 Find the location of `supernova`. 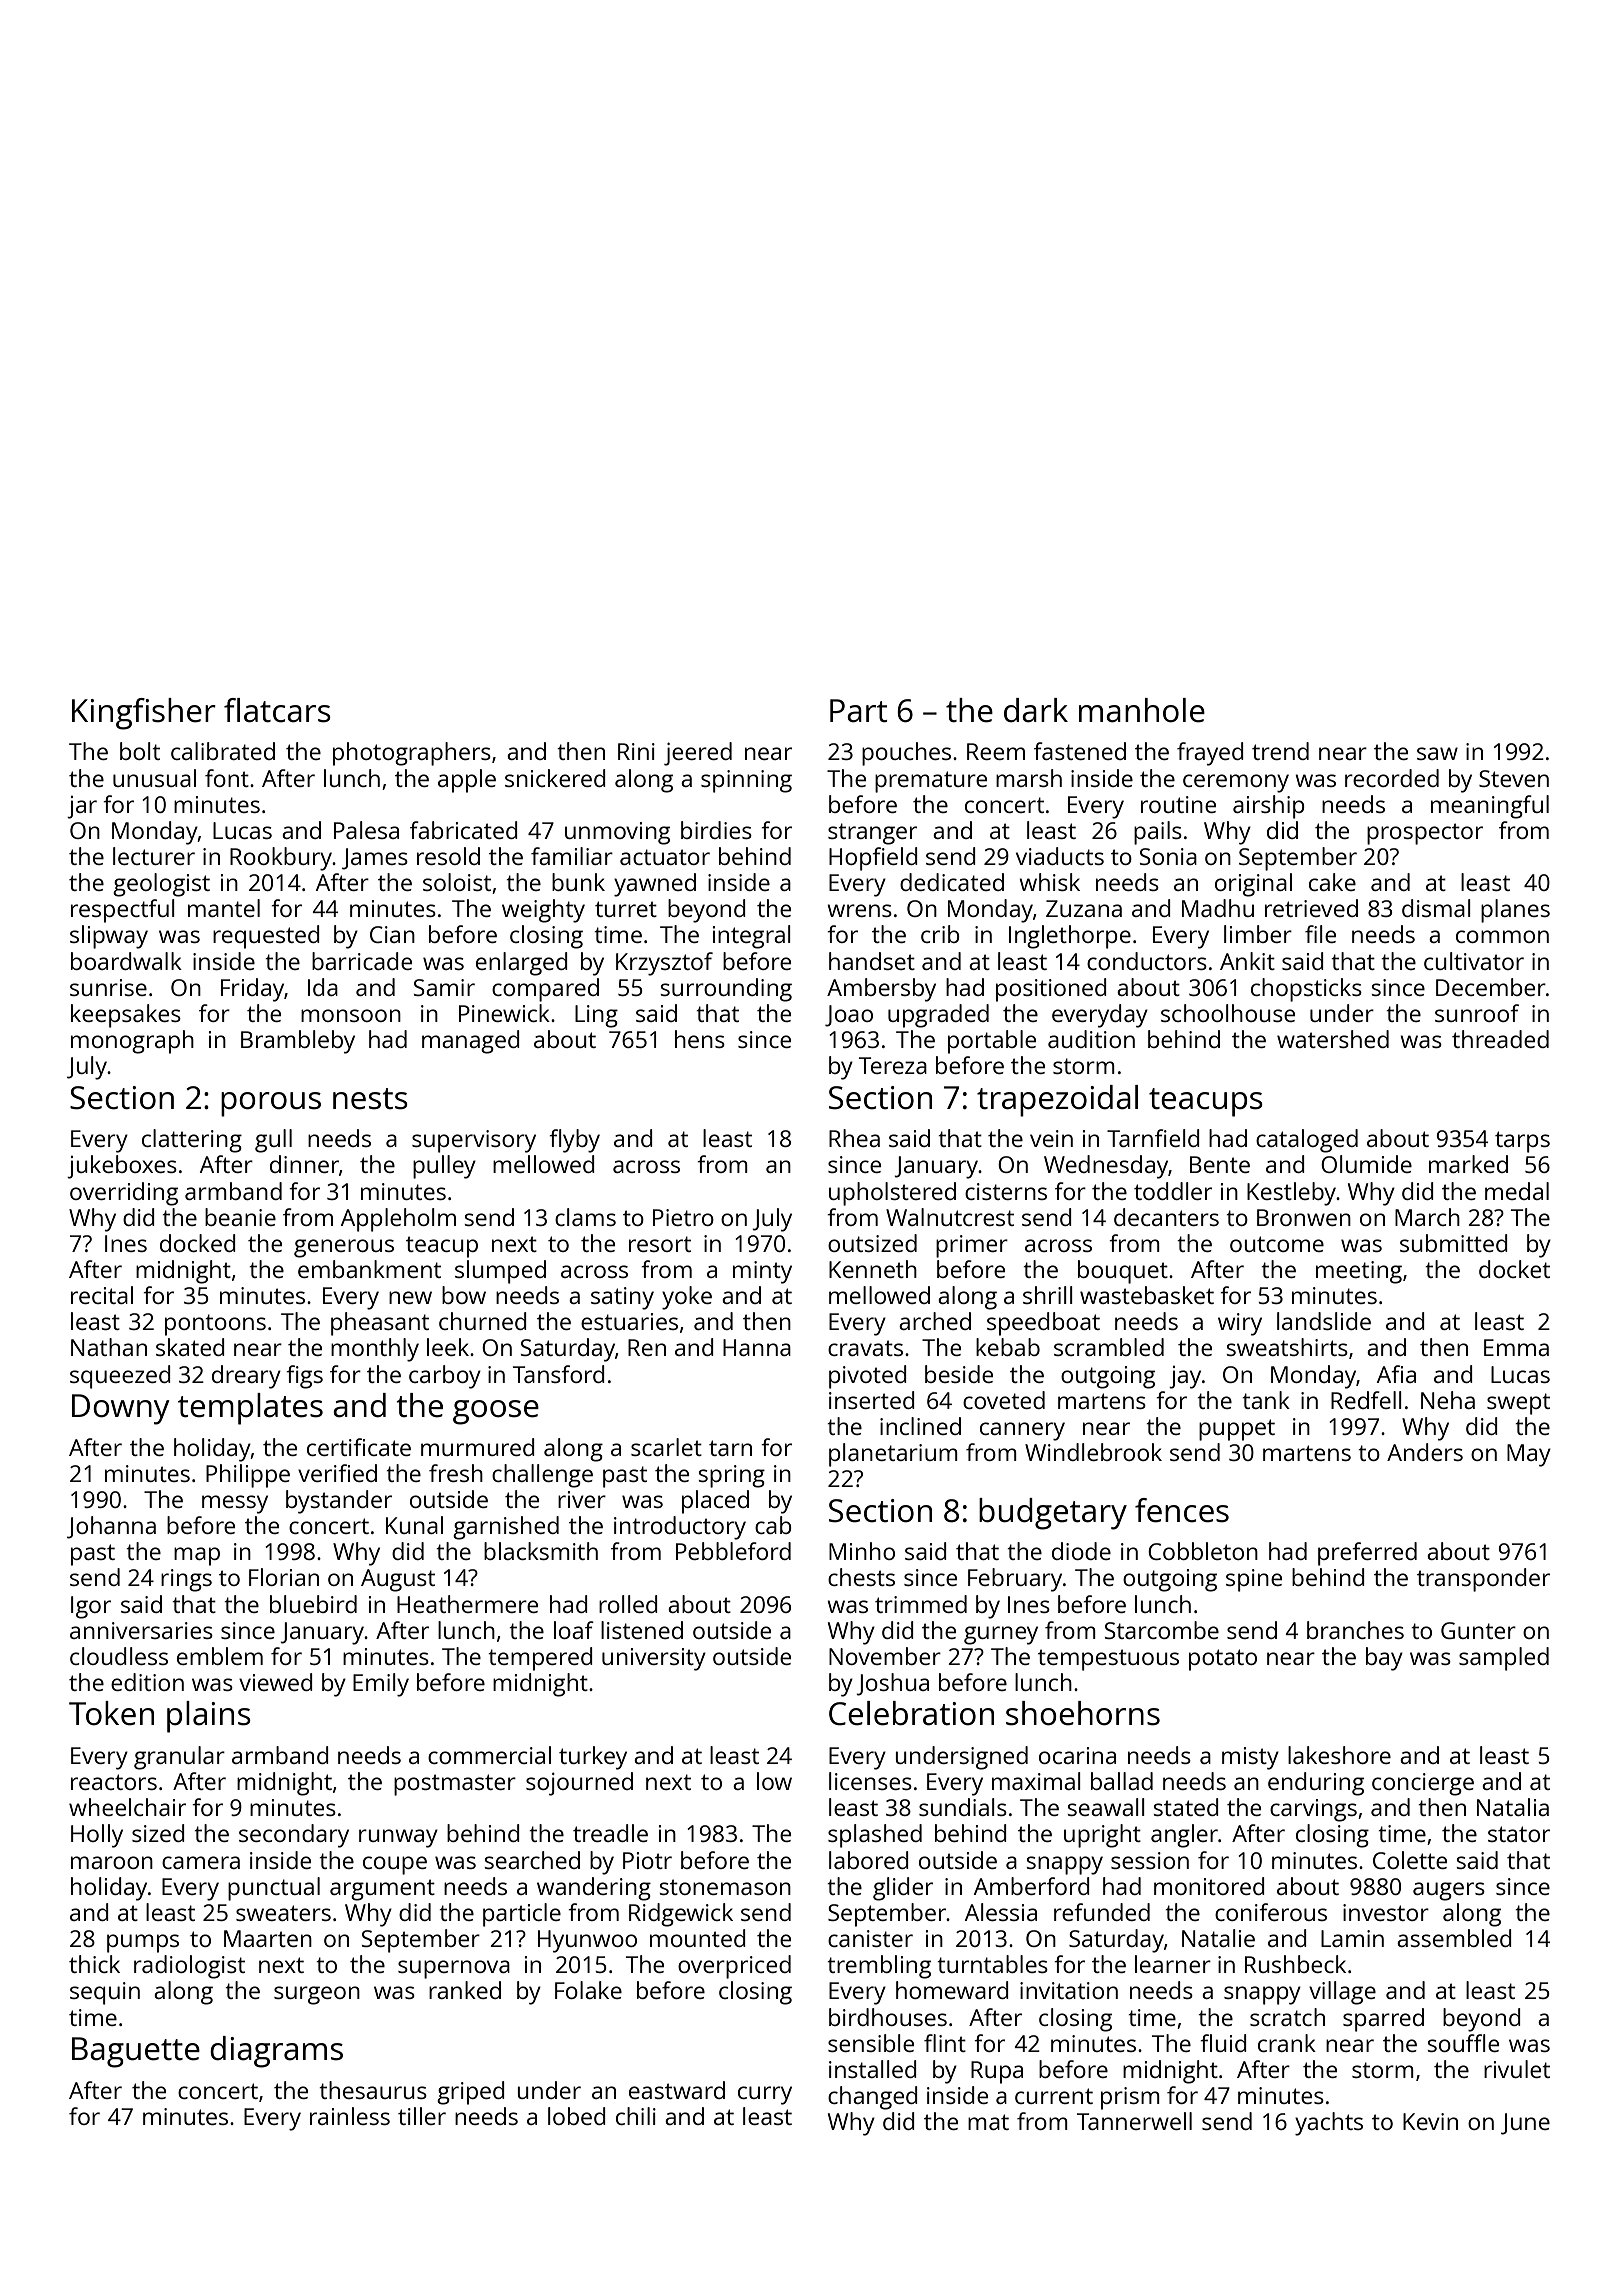

supernova is located at coordinates (454, 1969).
